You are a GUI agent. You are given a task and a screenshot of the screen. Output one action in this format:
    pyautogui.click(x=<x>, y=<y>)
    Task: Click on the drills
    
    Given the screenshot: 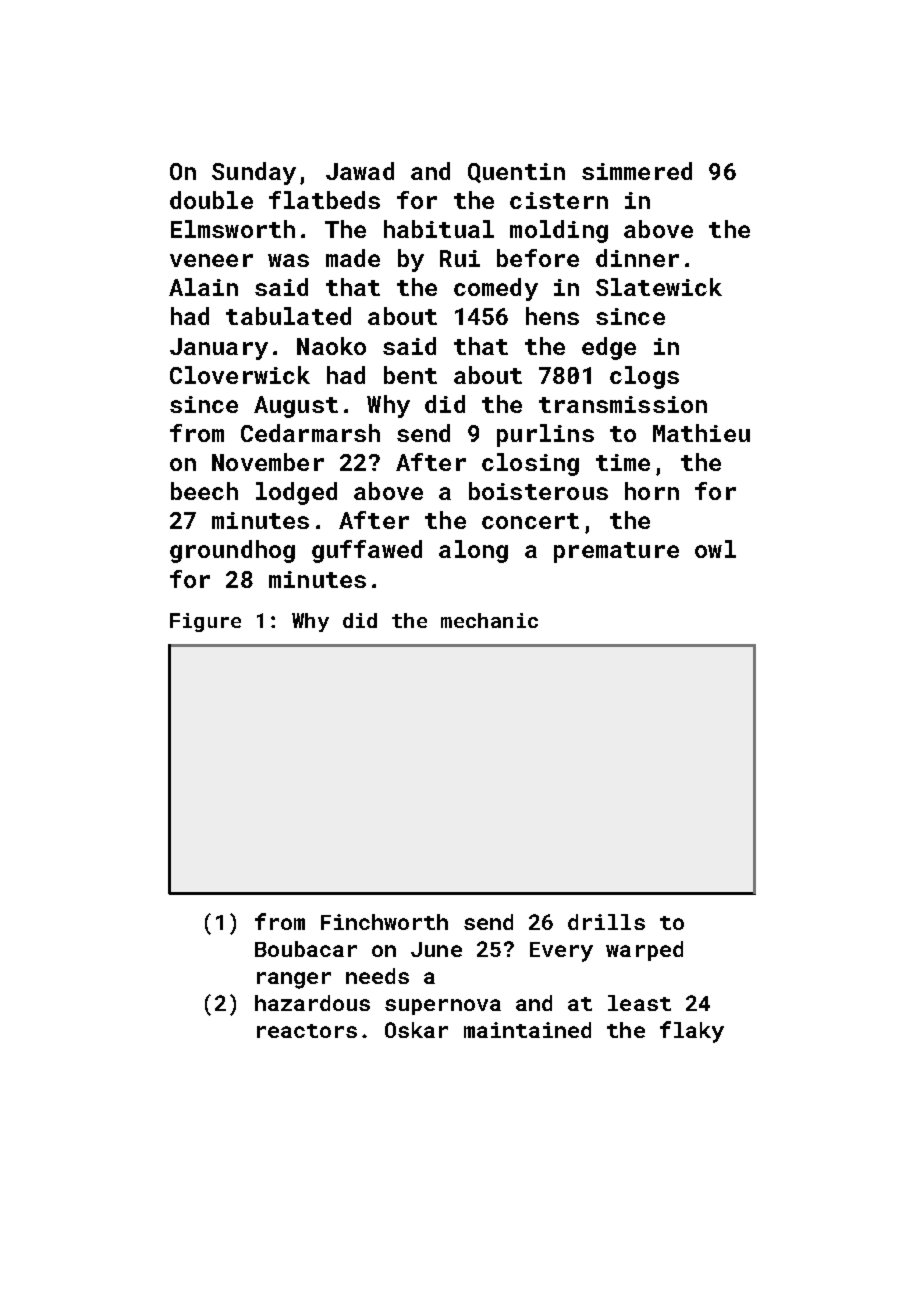 What is the action you would take?
    pyautogui.click(x=606, y=922)
